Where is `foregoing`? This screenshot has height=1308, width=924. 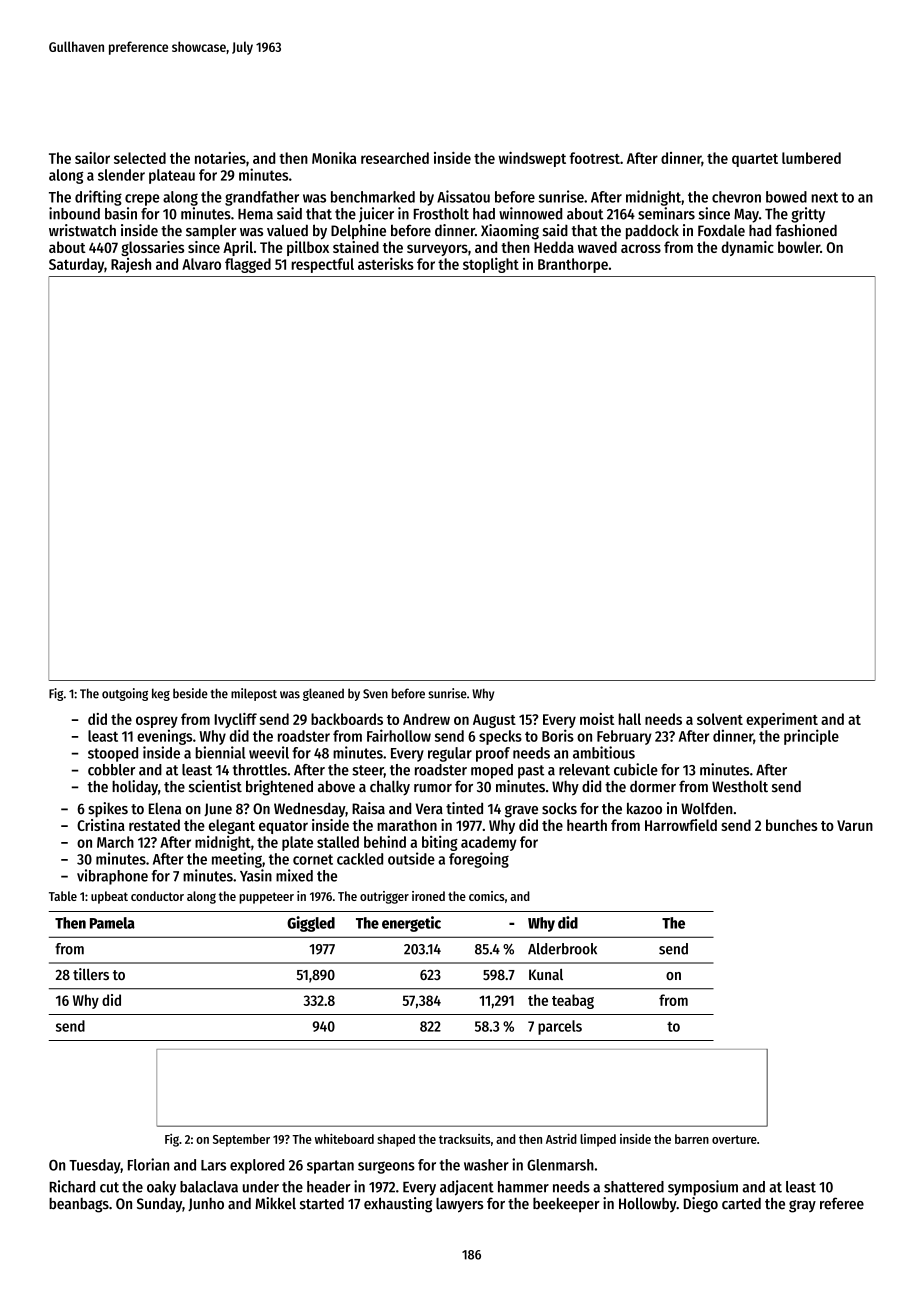 foregoing is located at coordinates (479, 860).
